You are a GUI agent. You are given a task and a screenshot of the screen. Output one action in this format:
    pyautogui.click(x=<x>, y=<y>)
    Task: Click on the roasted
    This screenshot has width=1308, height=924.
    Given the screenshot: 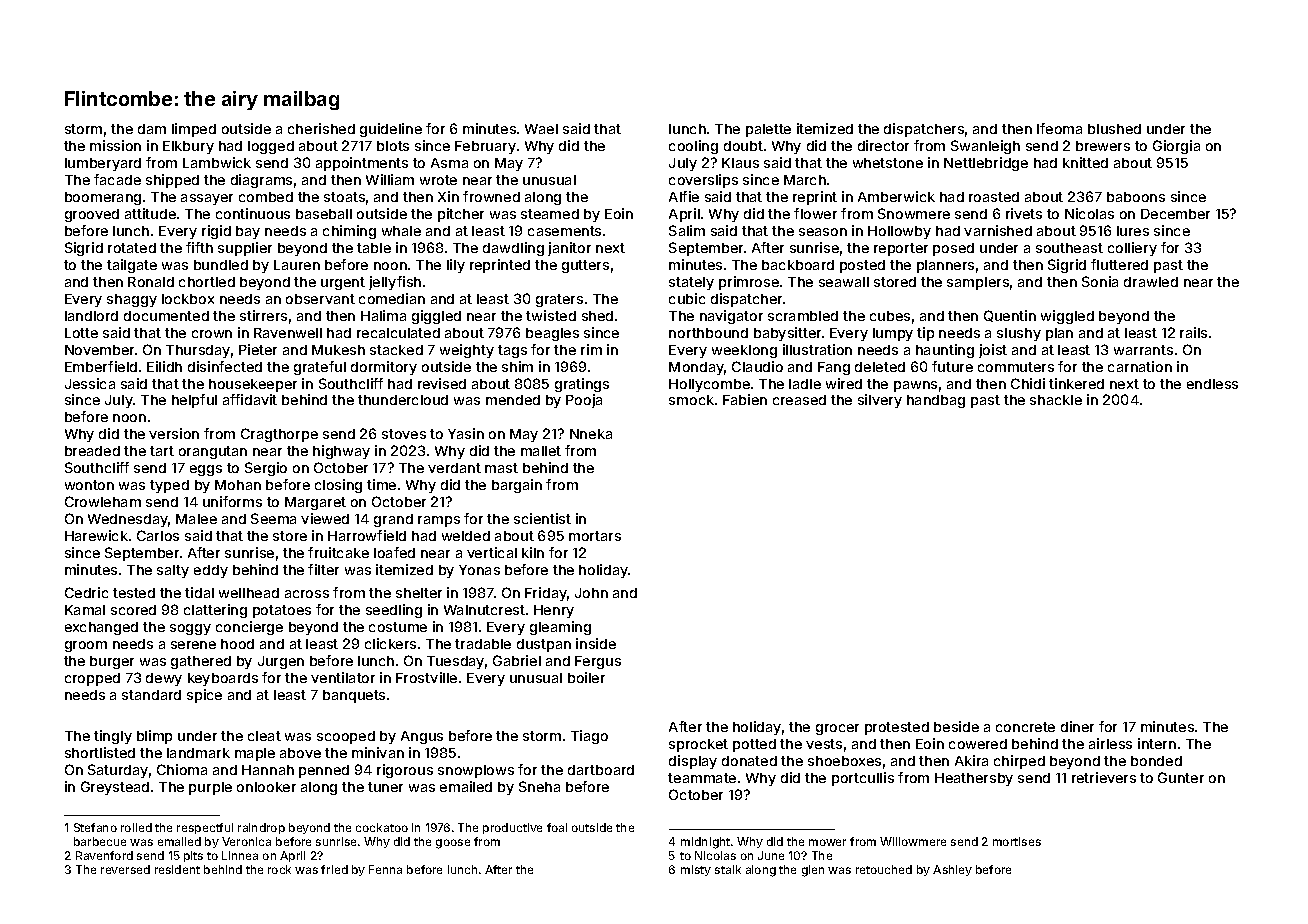 What is the action you would take?
    pyautogui.click(x=994, y=197)
